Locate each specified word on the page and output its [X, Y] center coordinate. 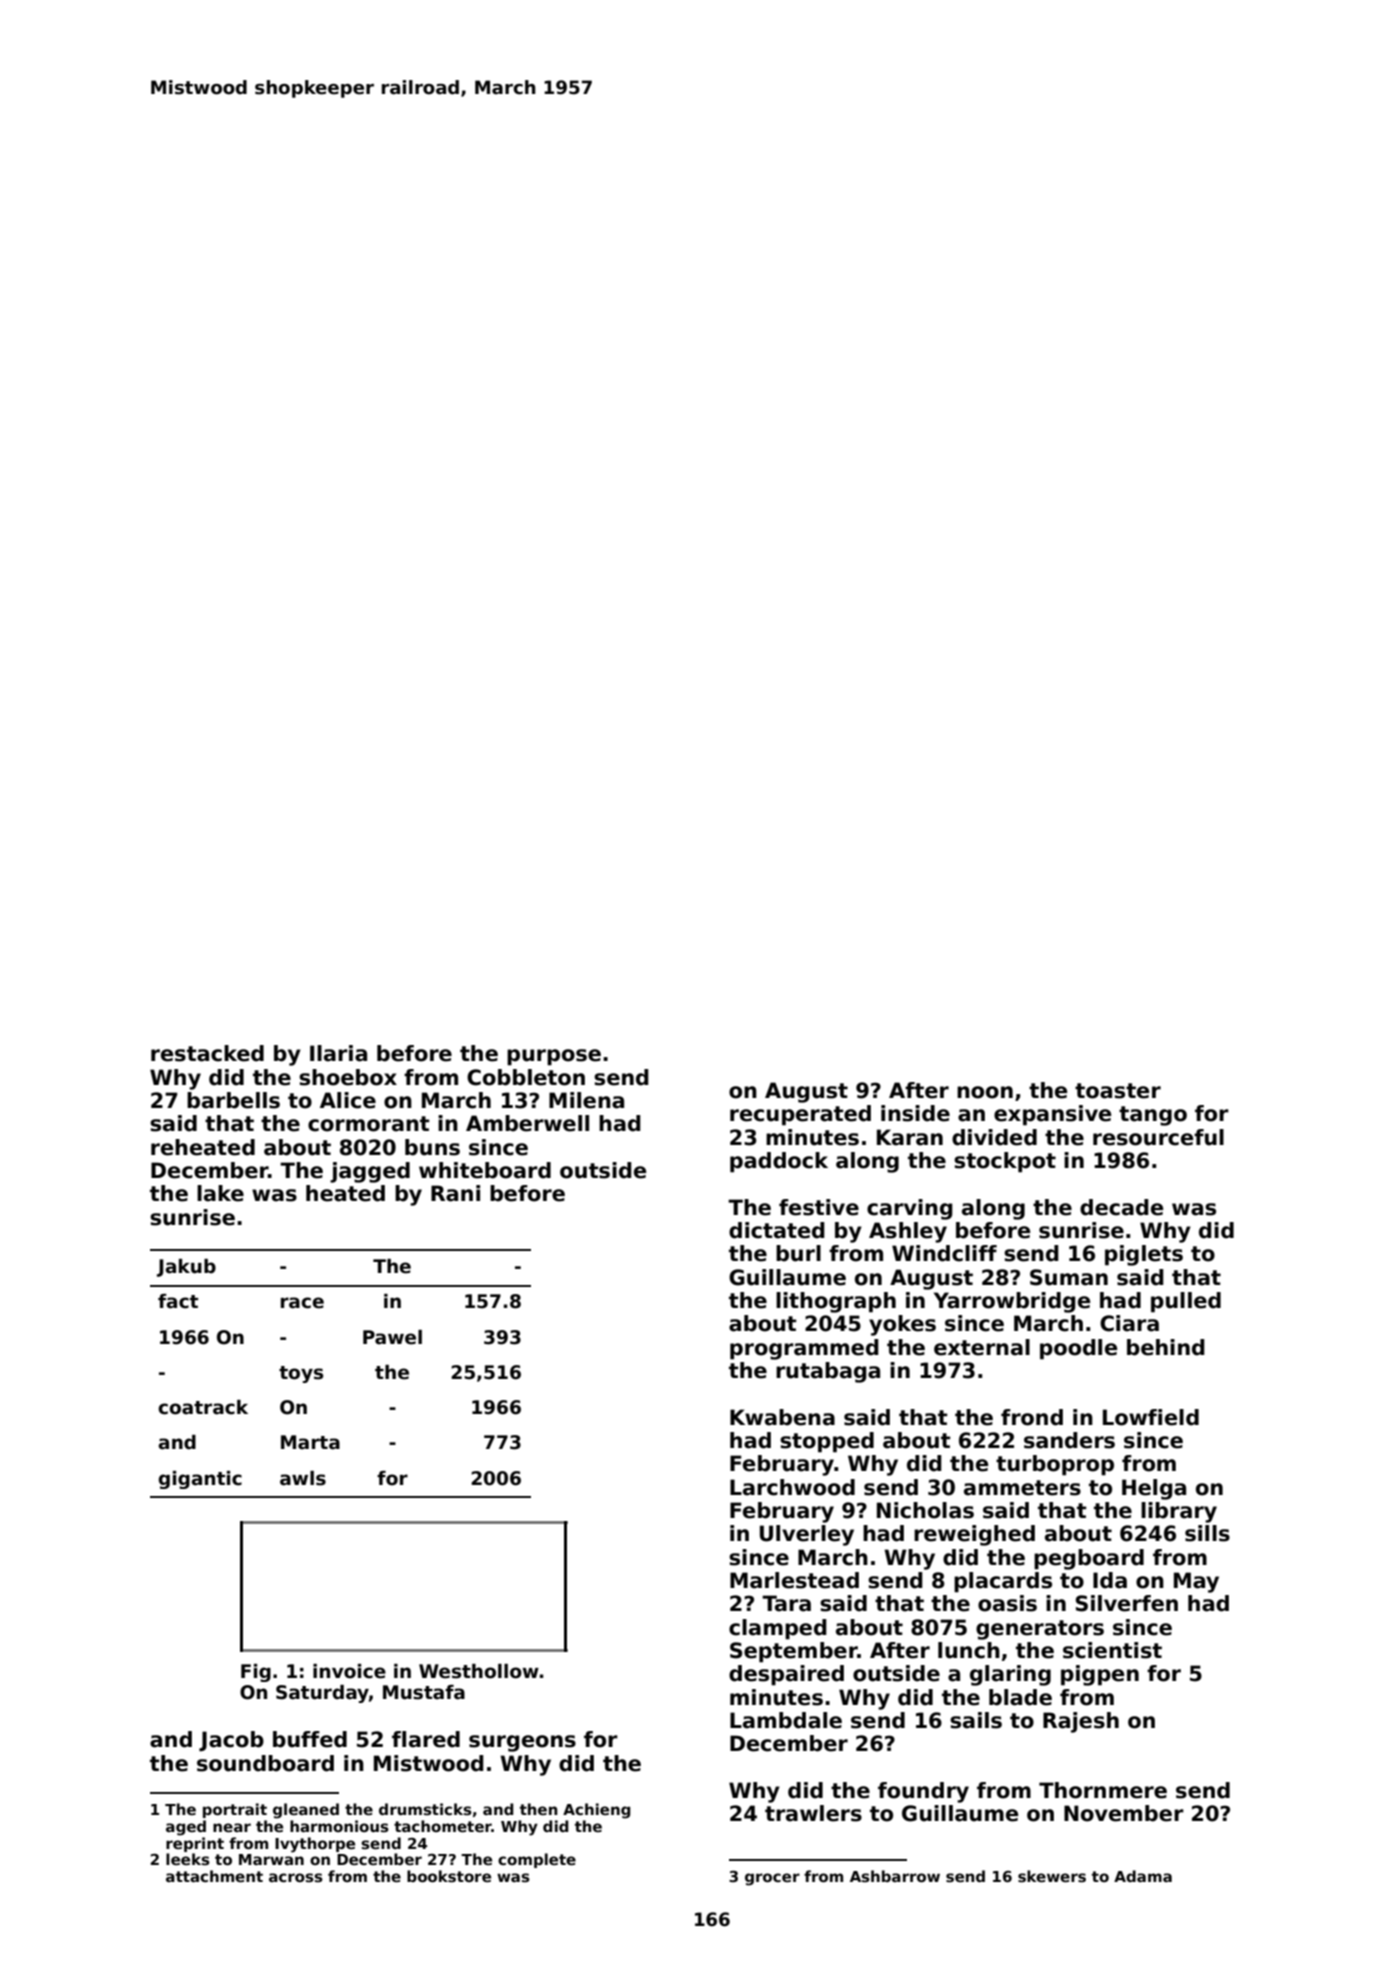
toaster [1118, 1091]
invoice [349, 1671]
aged [186, 1828]
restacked [207, 1053]
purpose [554, 1057]
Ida [1110, 1580]
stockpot [1005, 1162]
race [302, 1303]
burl [798, 1253]
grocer [772, 1879]
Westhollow [479, 1671]
